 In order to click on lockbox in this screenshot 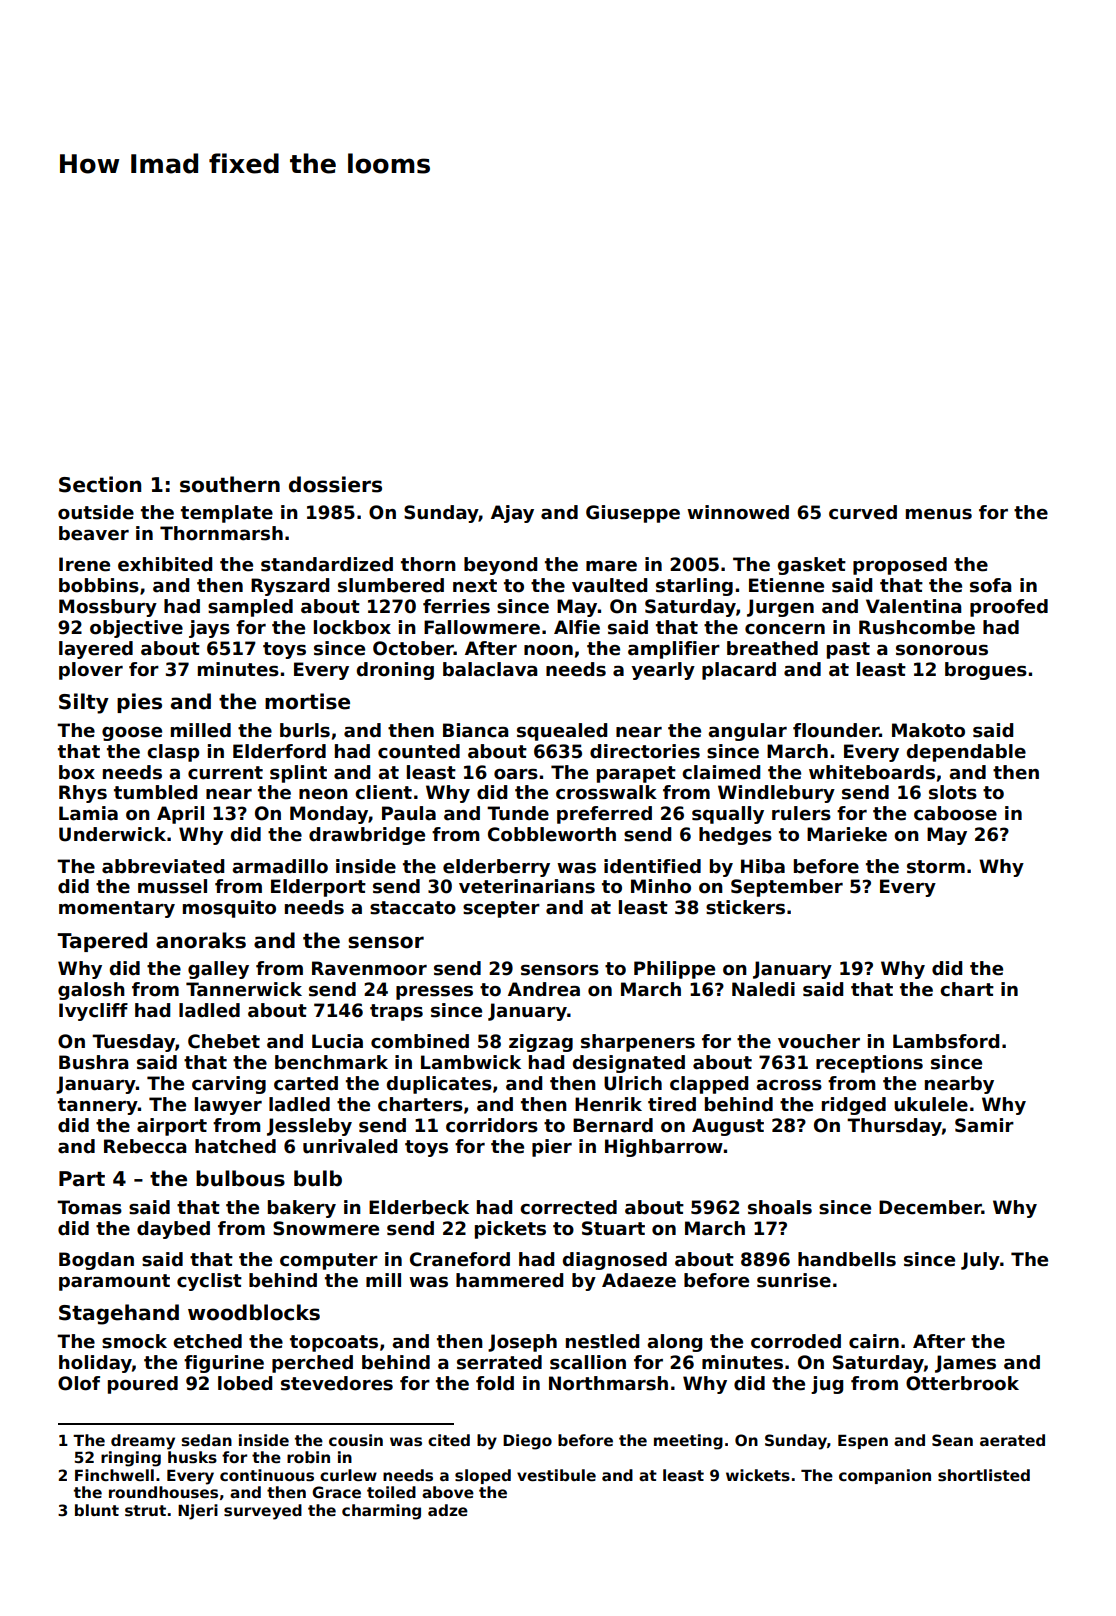, I will do `click(352, 627)`.
